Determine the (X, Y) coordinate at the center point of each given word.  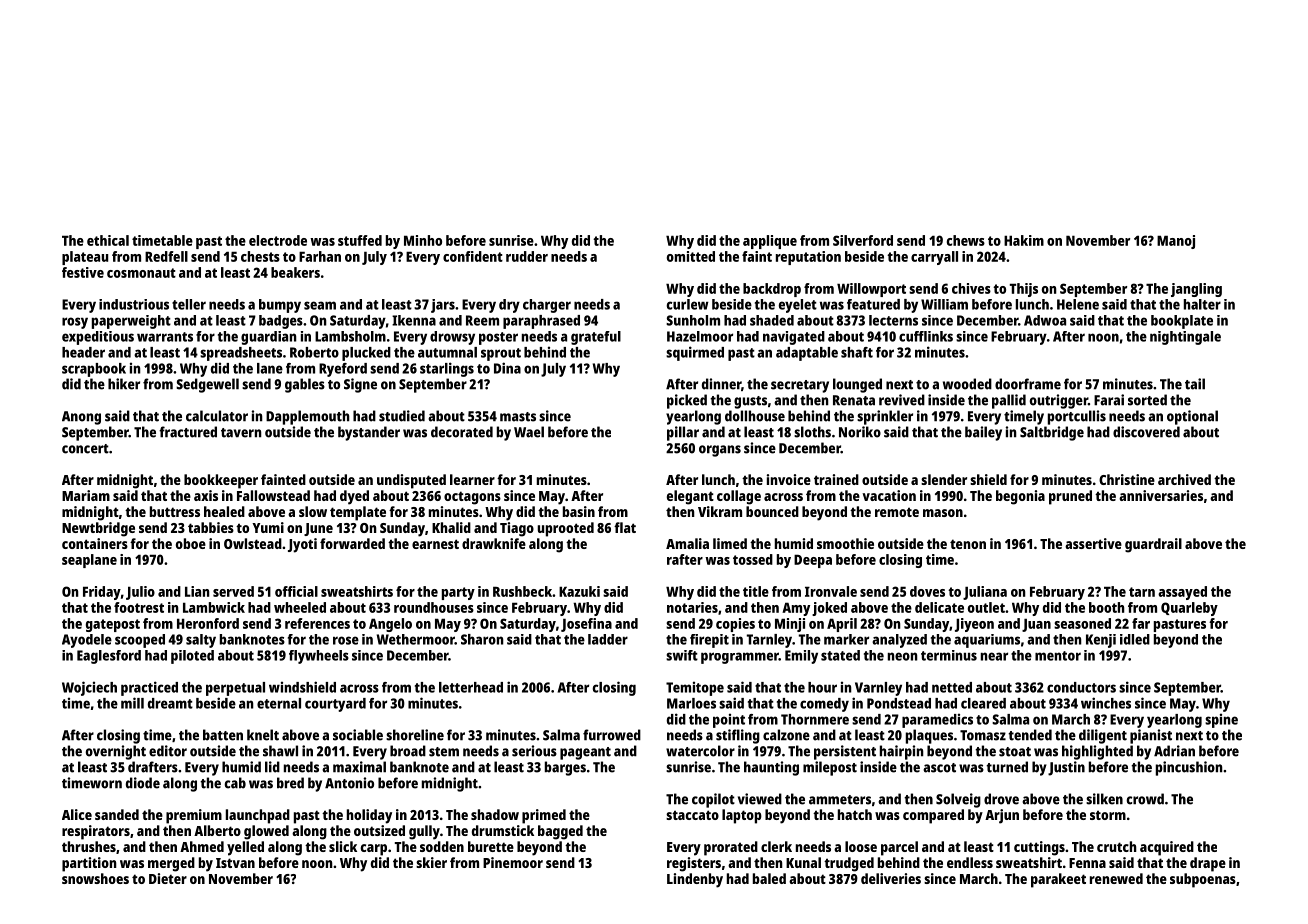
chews (966, 240)
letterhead (471, 687)
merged (171, 864)
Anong (81, 418)
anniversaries (1161, 495)
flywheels (319, 657)
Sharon (482, 639)
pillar (683, 433)
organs (720, 451)
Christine (1127, 479)
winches (1106, 703)
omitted (691, 256)
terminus (949, 655)
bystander (369, 433)
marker (846, 639)
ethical (108, 240)
